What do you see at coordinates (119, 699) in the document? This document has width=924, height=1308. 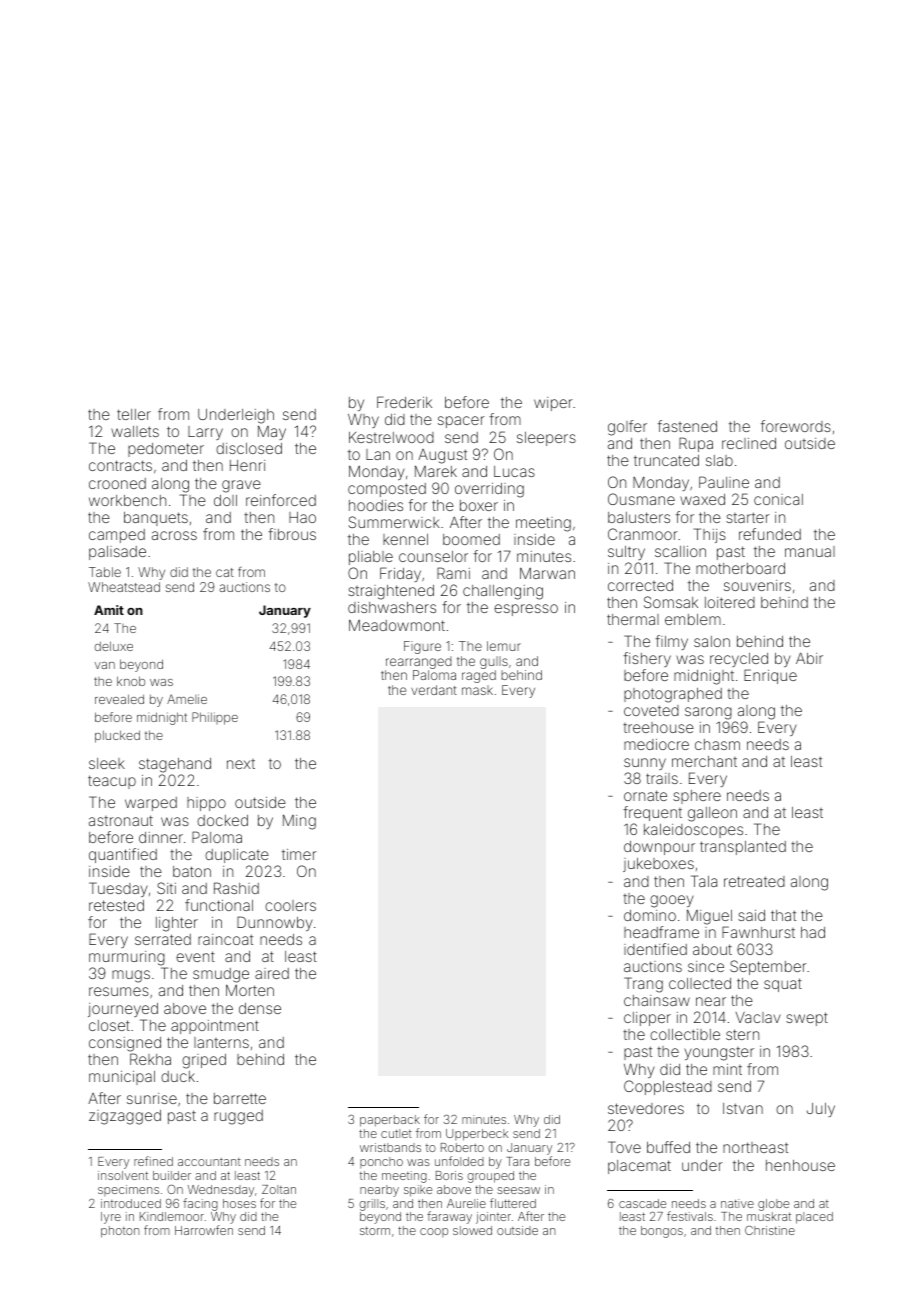 I see `revealed` at bounding box center [119, 699].
